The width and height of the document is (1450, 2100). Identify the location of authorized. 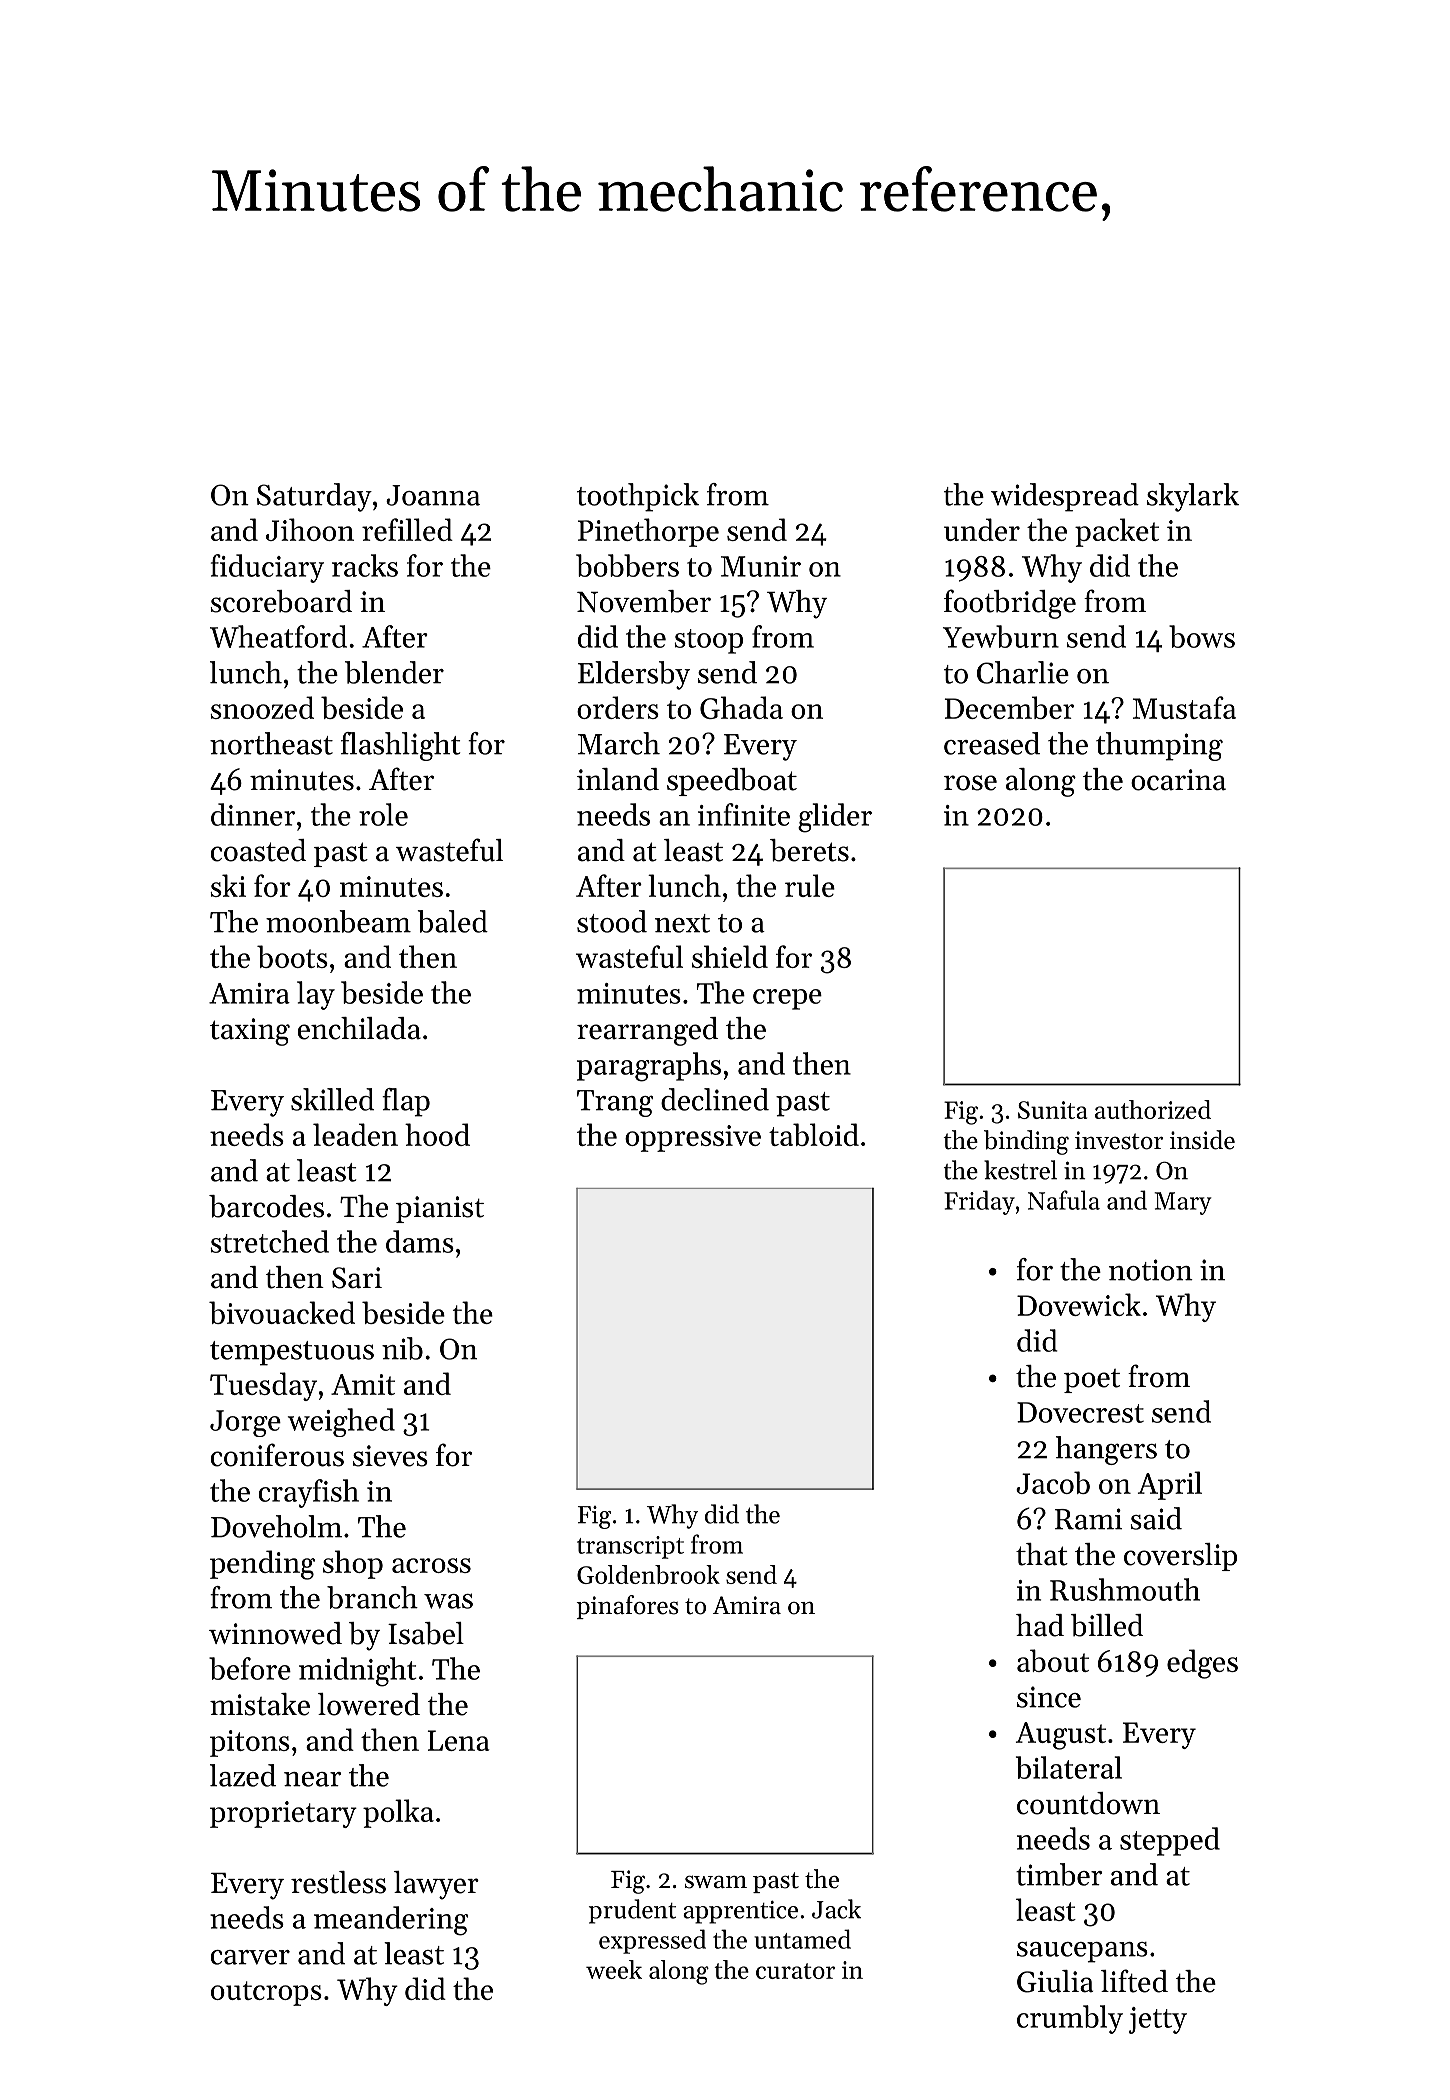
(1153, 1109).
